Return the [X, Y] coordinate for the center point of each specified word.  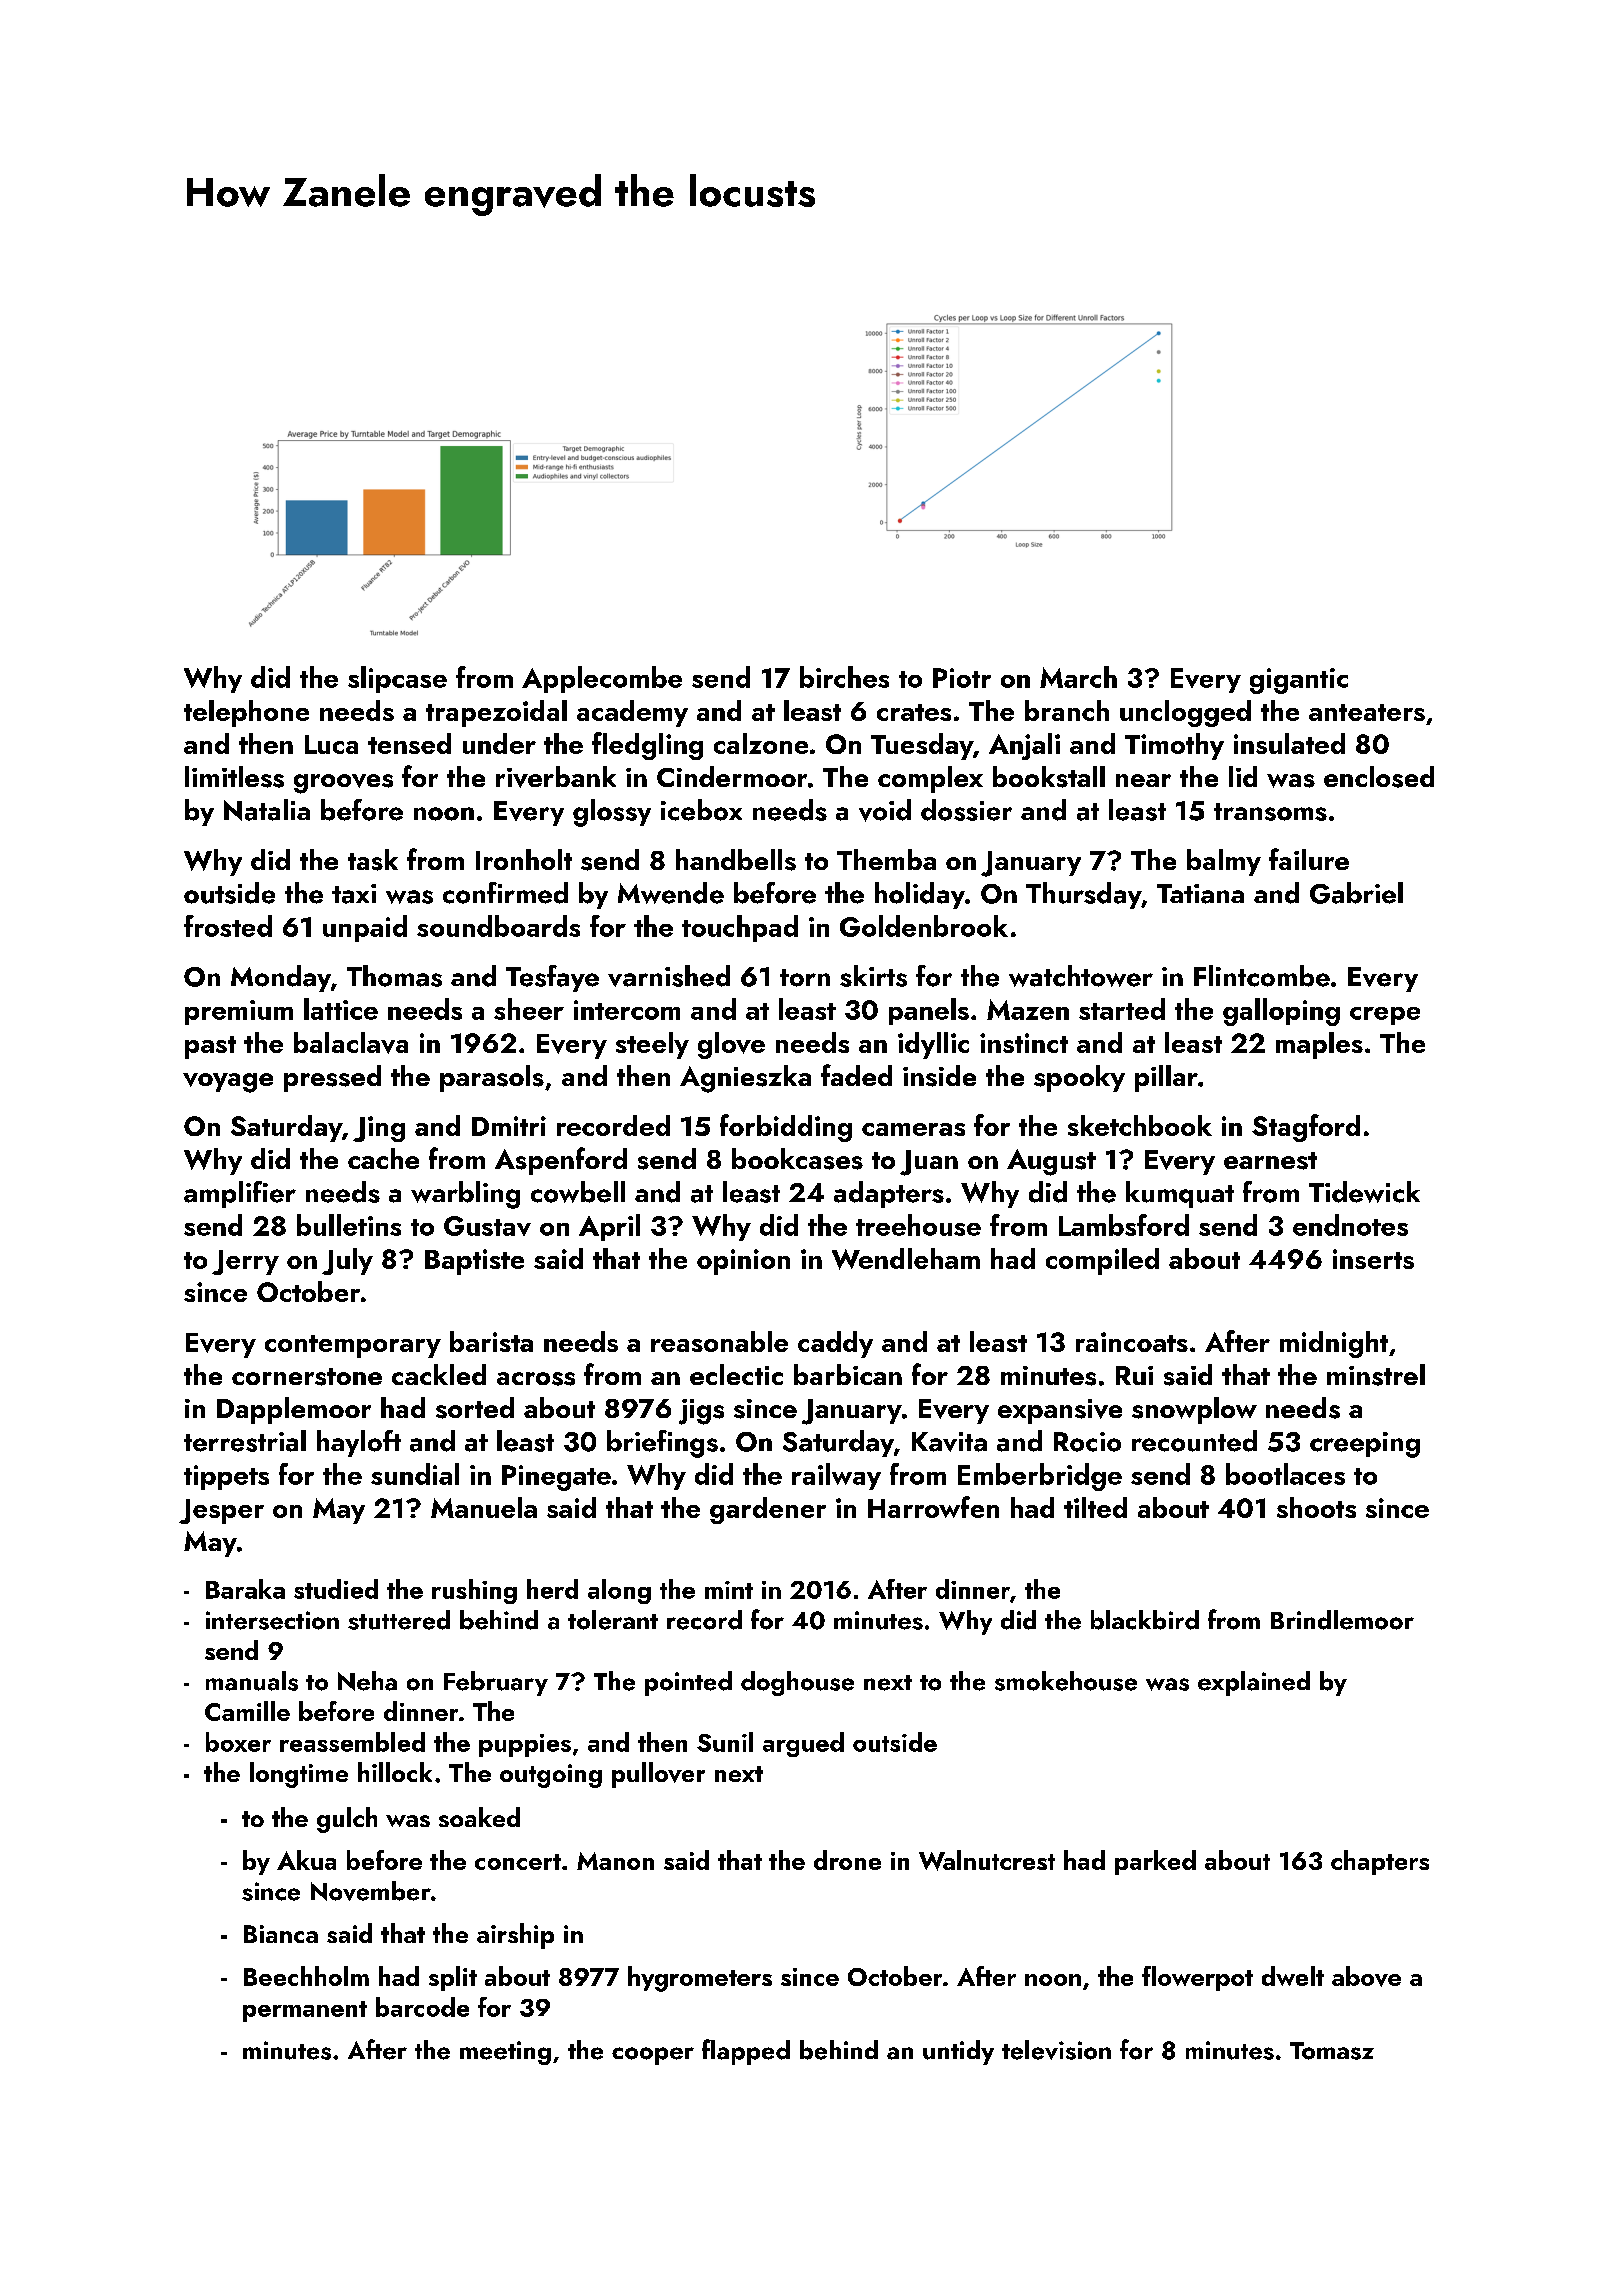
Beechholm [306, 1976]
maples [1319, 1045]
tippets [226, 1477]
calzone [761, 743]
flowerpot [1197, 1978]
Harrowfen [933, 1507]
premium [239, 1012]
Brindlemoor [1342, 1620]
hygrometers [700, 1979]
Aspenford [561, 1161]
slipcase [397, 679]
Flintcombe [1262, 976]
